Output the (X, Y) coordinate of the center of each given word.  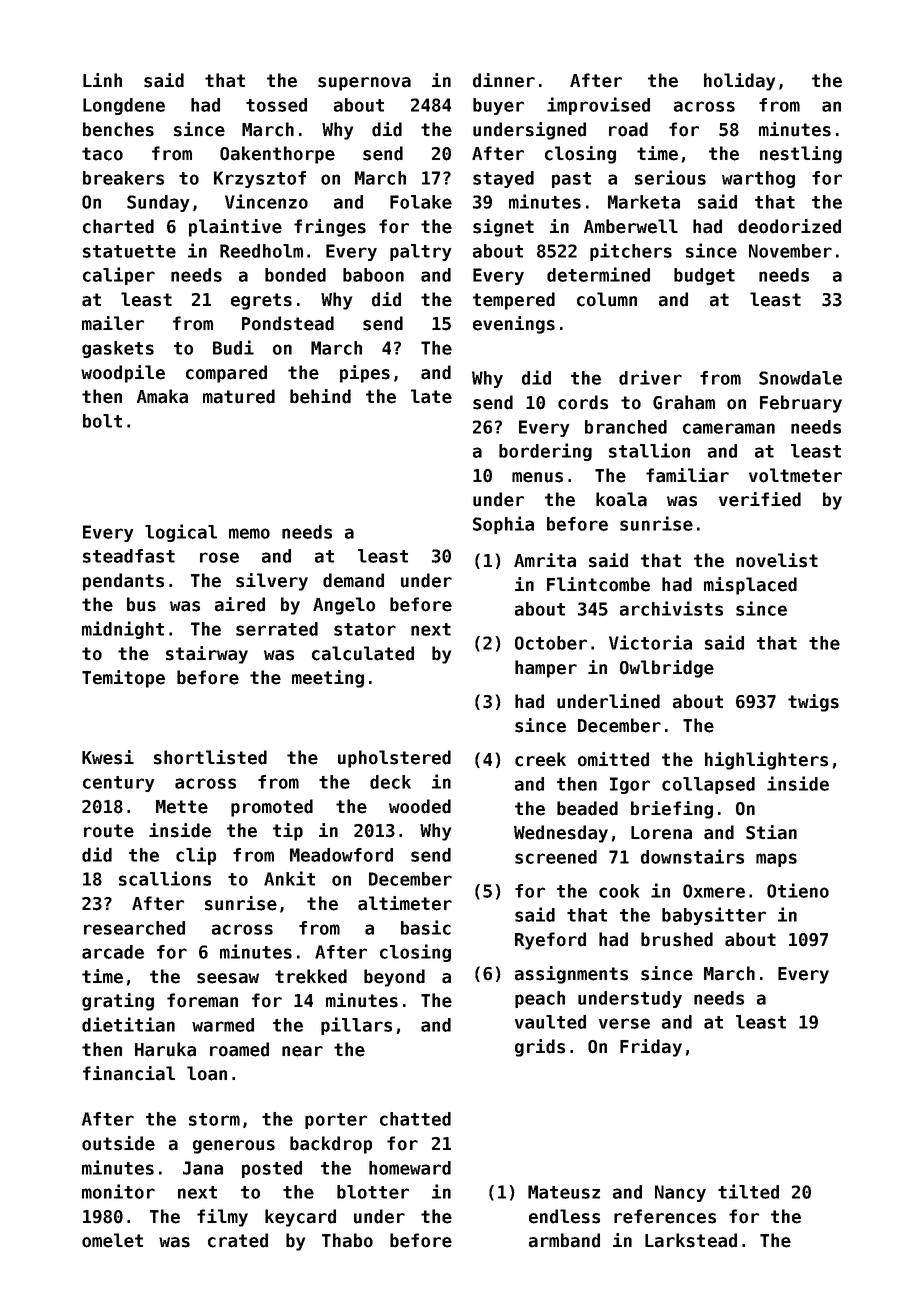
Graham (684, 402)
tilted (748, 1191)
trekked (311, 976)
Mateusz (564, 1192)
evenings (514, 325)
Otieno (798, 890)
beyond (394, 978)
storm (214, 1119)
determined (598, 274)
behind (320, 396)
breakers (123, 178)
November (790, 251)
